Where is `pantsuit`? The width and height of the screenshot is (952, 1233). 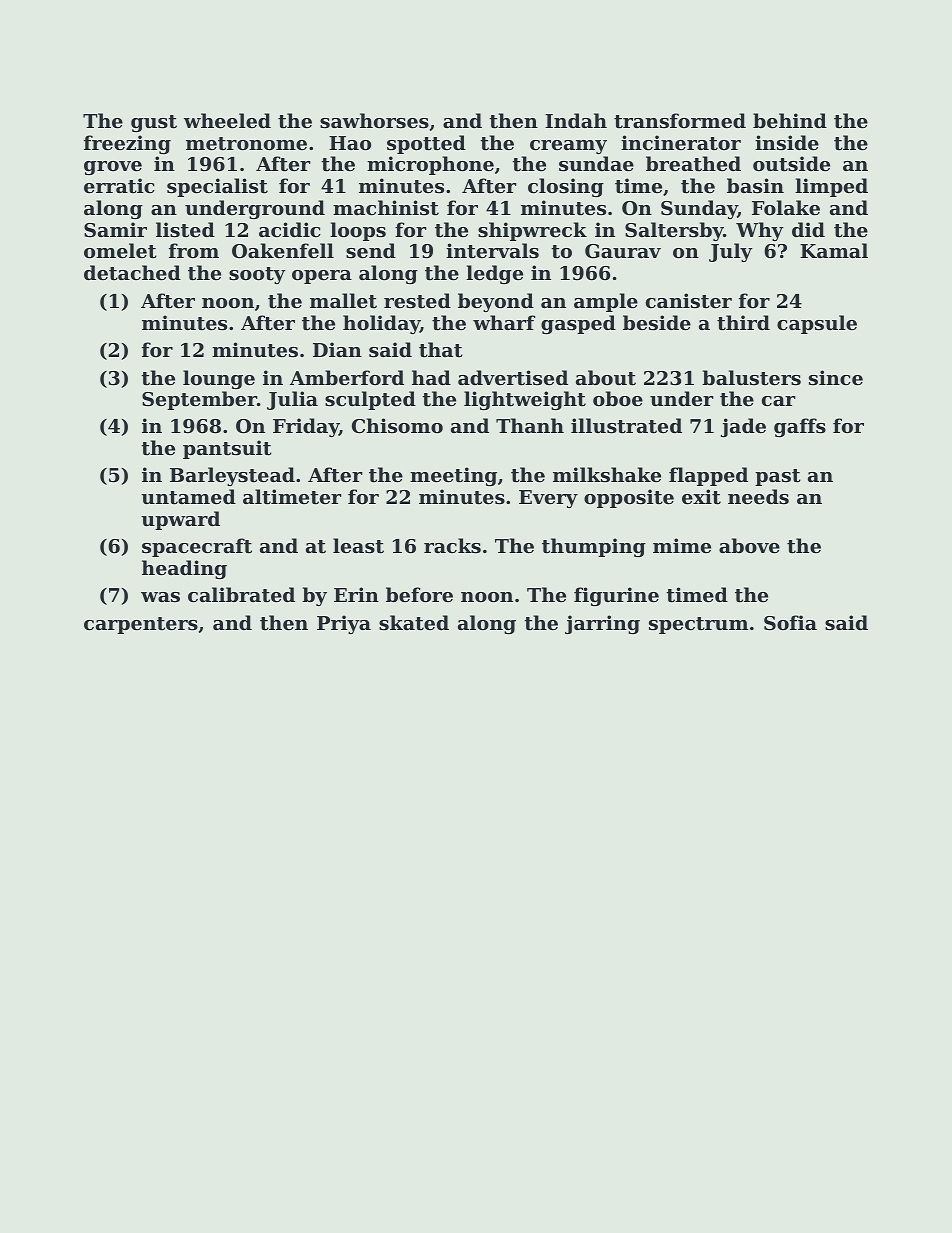 pantsuit is located at coordinates (227, 449).
